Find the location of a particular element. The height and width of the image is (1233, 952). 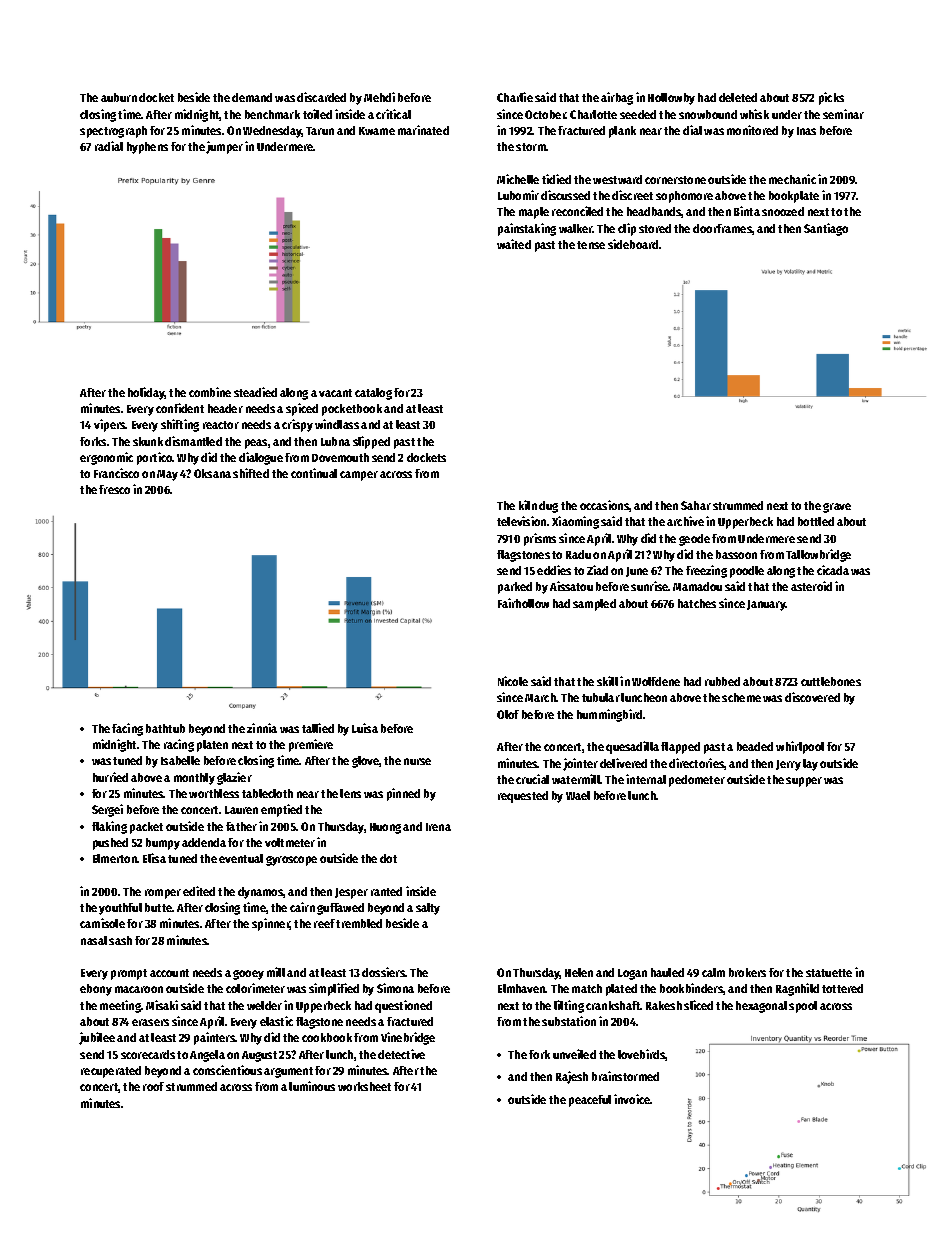

worksheet is located at coordinates (364, 1086).
